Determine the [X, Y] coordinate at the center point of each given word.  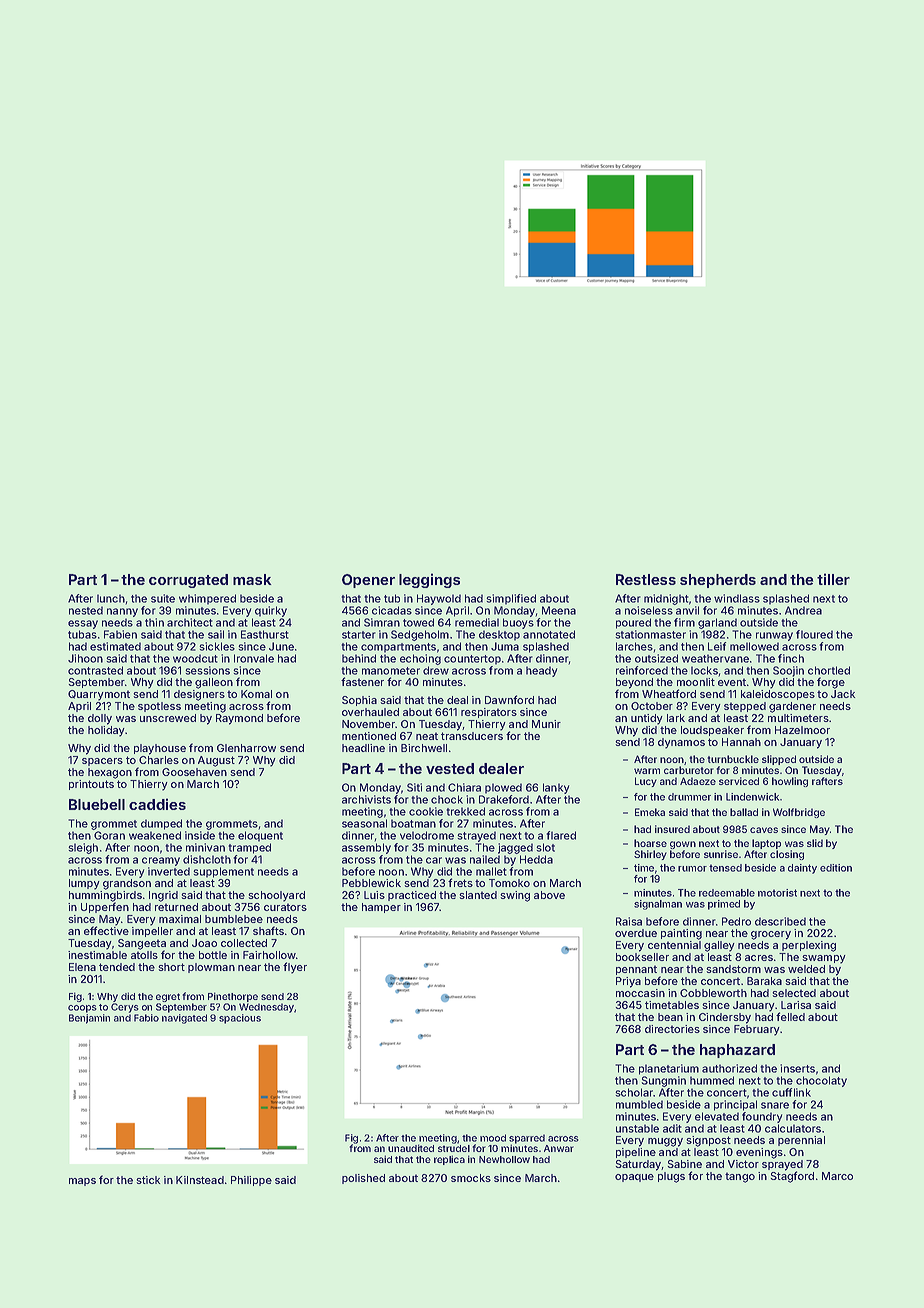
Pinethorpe [233, 997]
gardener [792, 707]
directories [672, 1029]
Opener [368, 581]
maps [82, 1182]
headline [363, 748]
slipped [779, 760]
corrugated [188, 581]
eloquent [260, 836]
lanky [556, 788]
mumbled [639, 1104]
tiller [833, 579]
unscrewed [168, 718]
